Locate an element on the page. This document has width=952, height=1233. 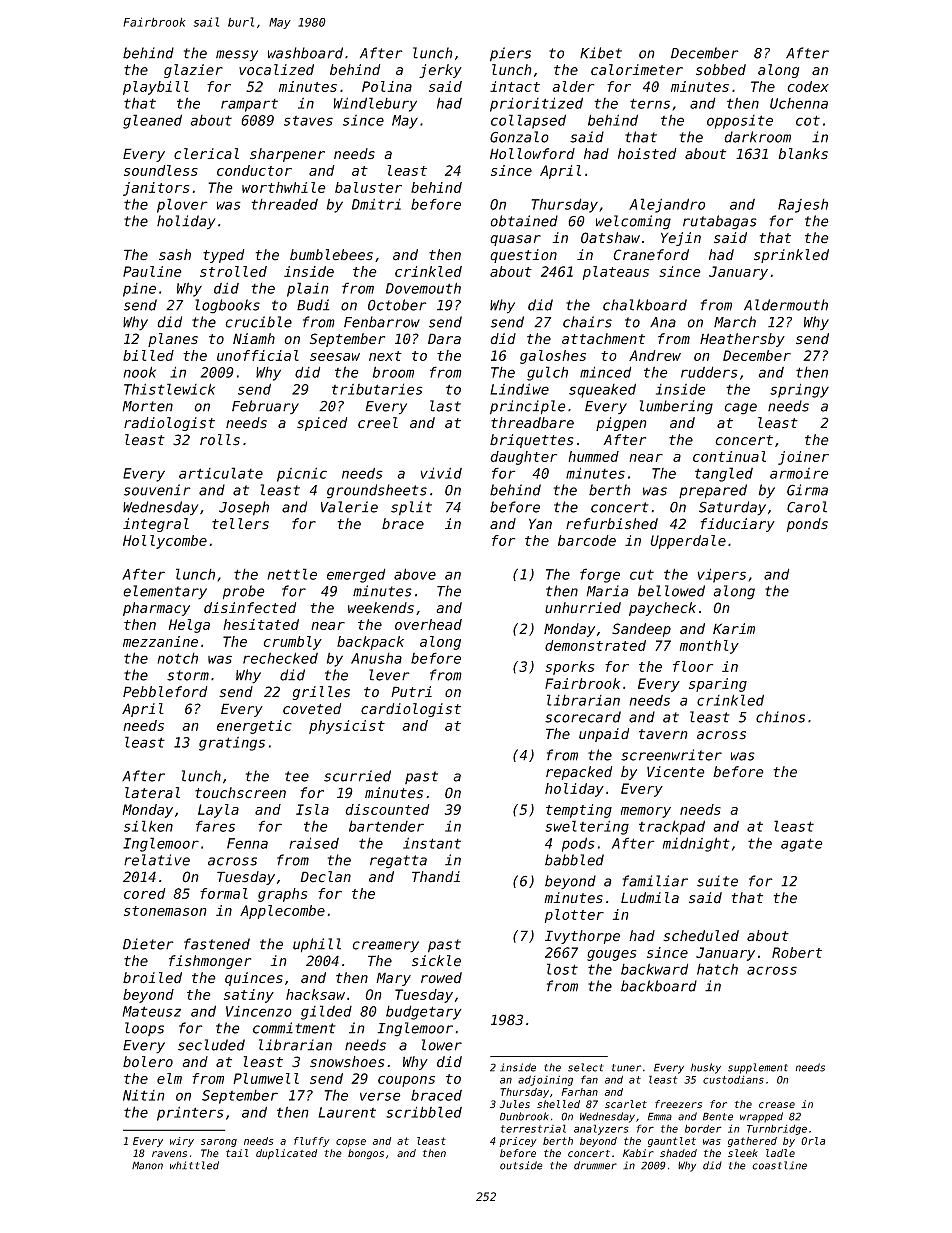
chinos is located at coordinates (780, 717).
